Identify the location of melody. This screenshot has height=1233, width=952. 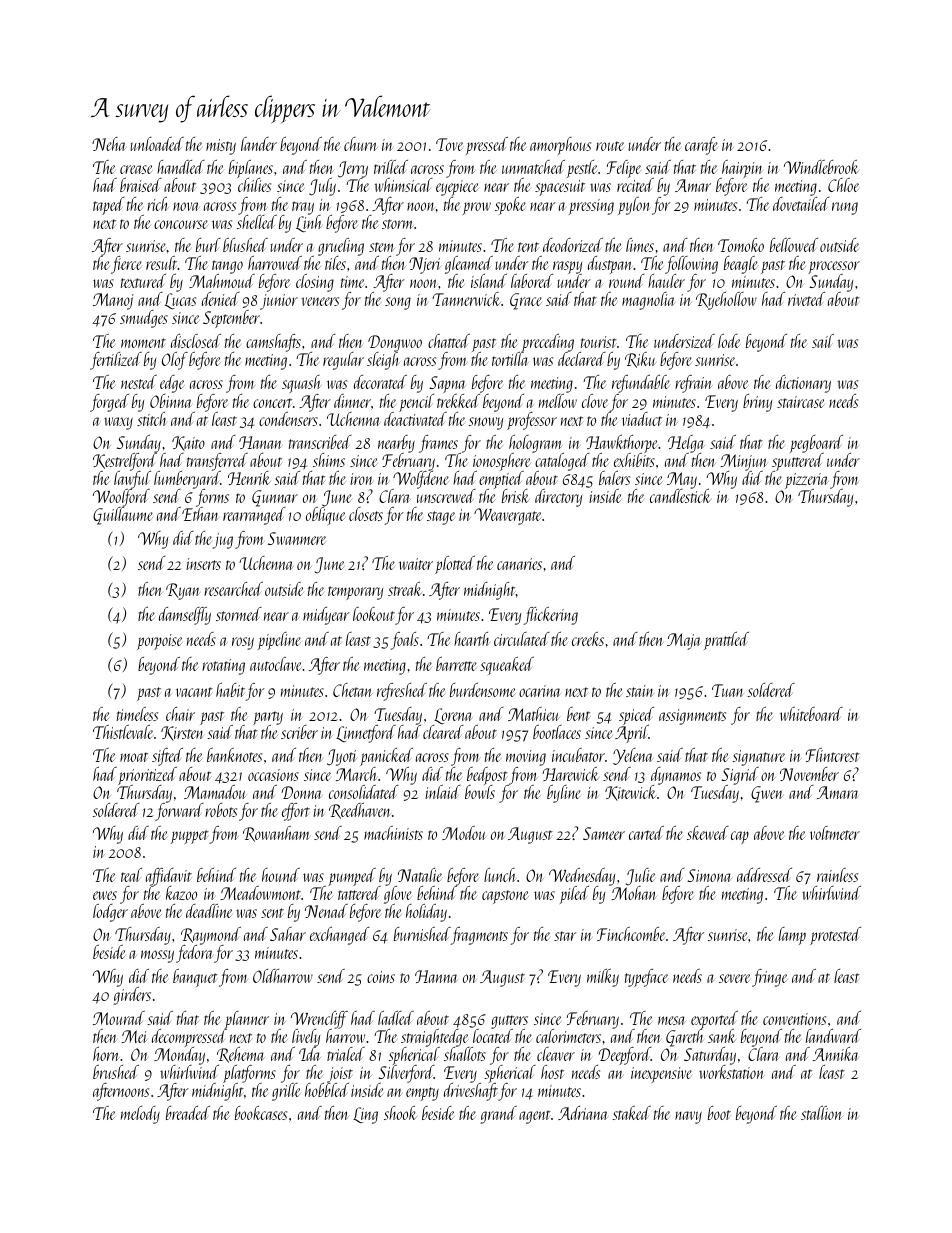
(140, 1115).
